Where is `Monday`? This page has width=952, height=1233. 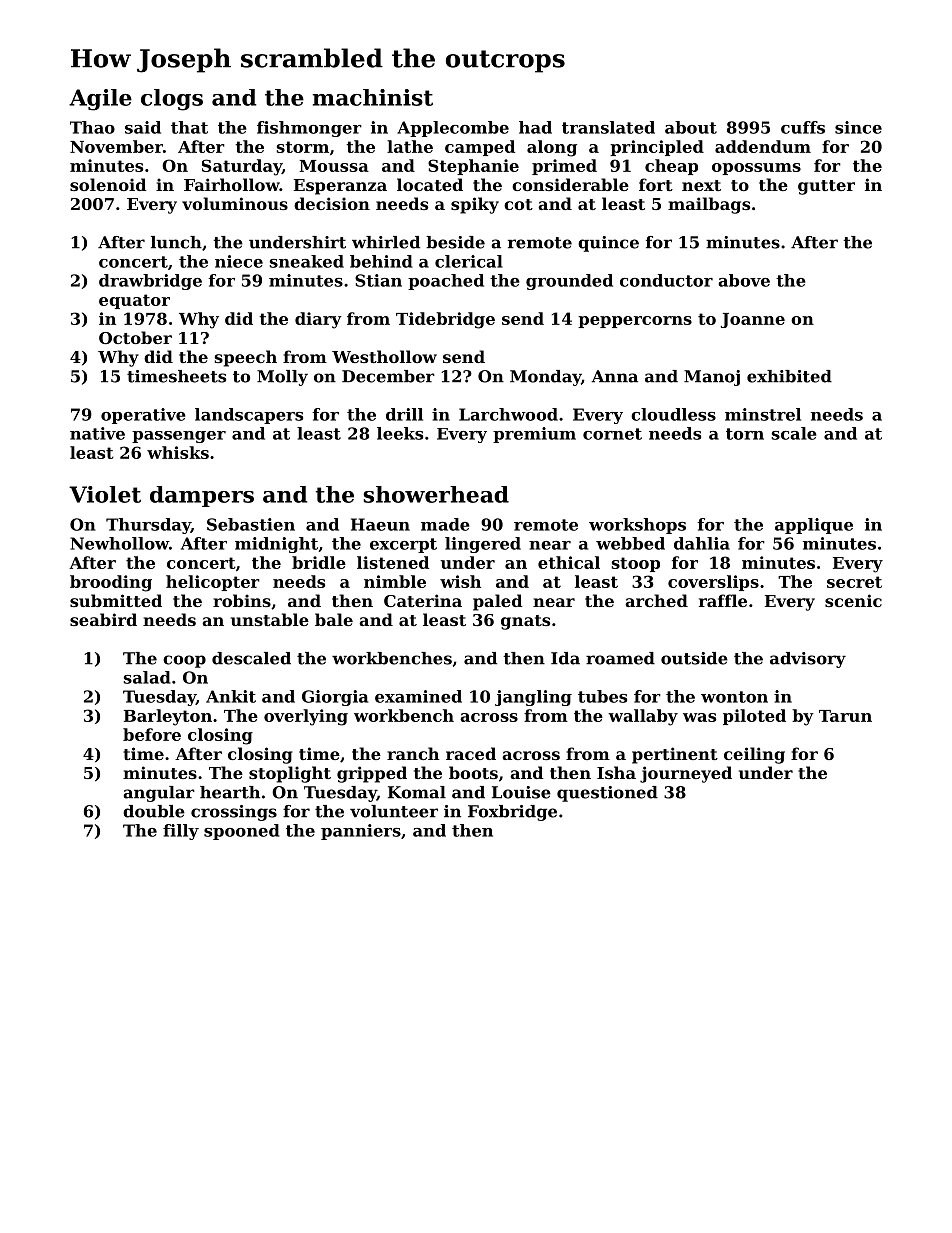
Monday is located at coordinates (545, 378).
